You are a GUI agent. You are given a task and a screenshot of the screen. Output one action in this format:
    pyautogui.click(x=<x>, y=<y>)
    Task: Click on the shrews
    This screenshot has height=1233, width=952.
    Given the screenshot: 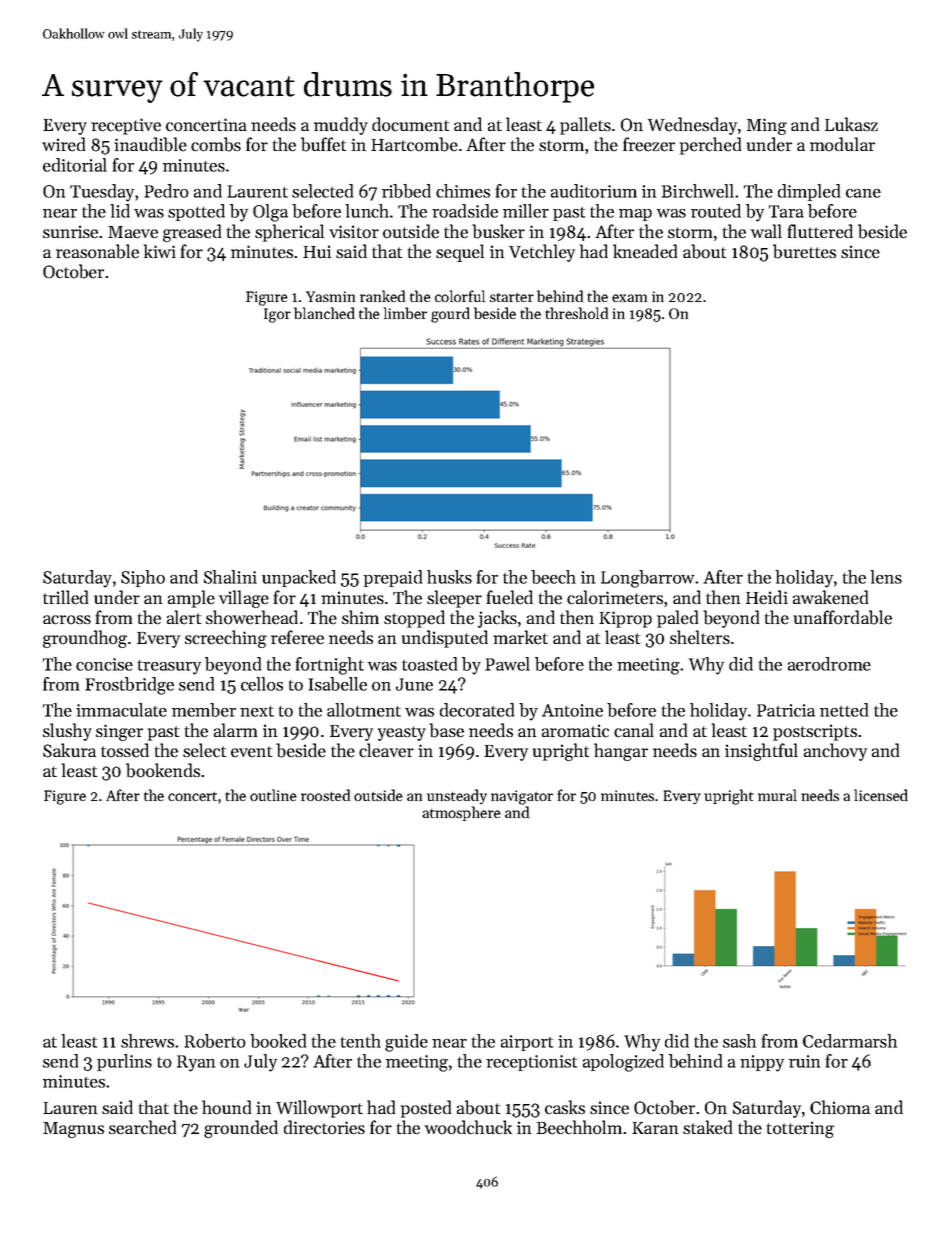 What is the action you would take?
    pyautogui.click(x=147, y=1041)
